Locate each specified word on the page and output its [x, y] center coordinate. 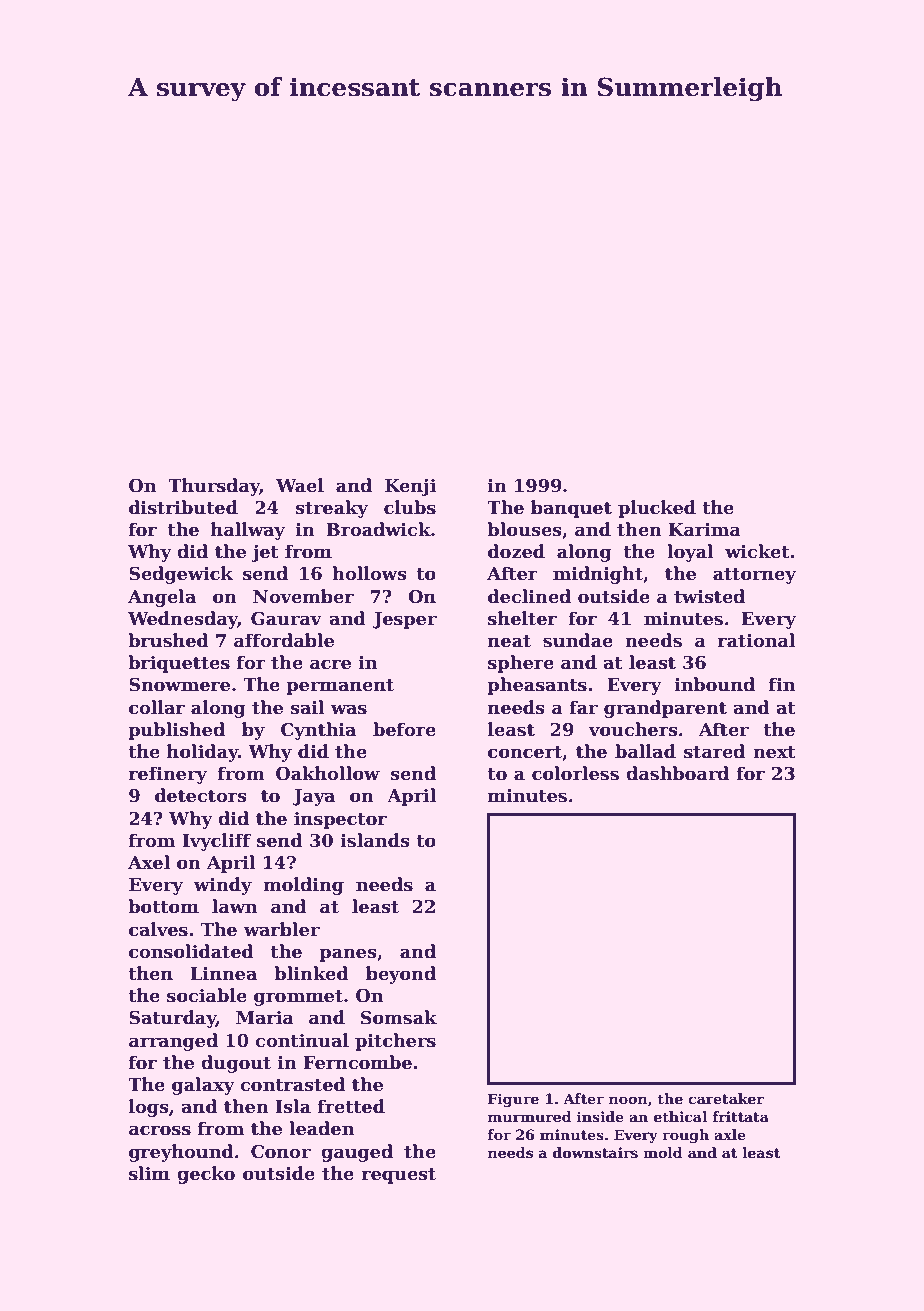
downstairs [595, 1152]
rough [685, 1136]
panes [348, 955]
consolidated [191, 951]
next [774, 752]
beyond [401, 975]
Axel [149, 862]
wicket [757, 551]
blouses [524, 529]
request [399, 1176]
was [349, 709]
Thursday [214, 487]
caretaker [726, 1098]
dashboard [677, 773]
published [176, 731]
